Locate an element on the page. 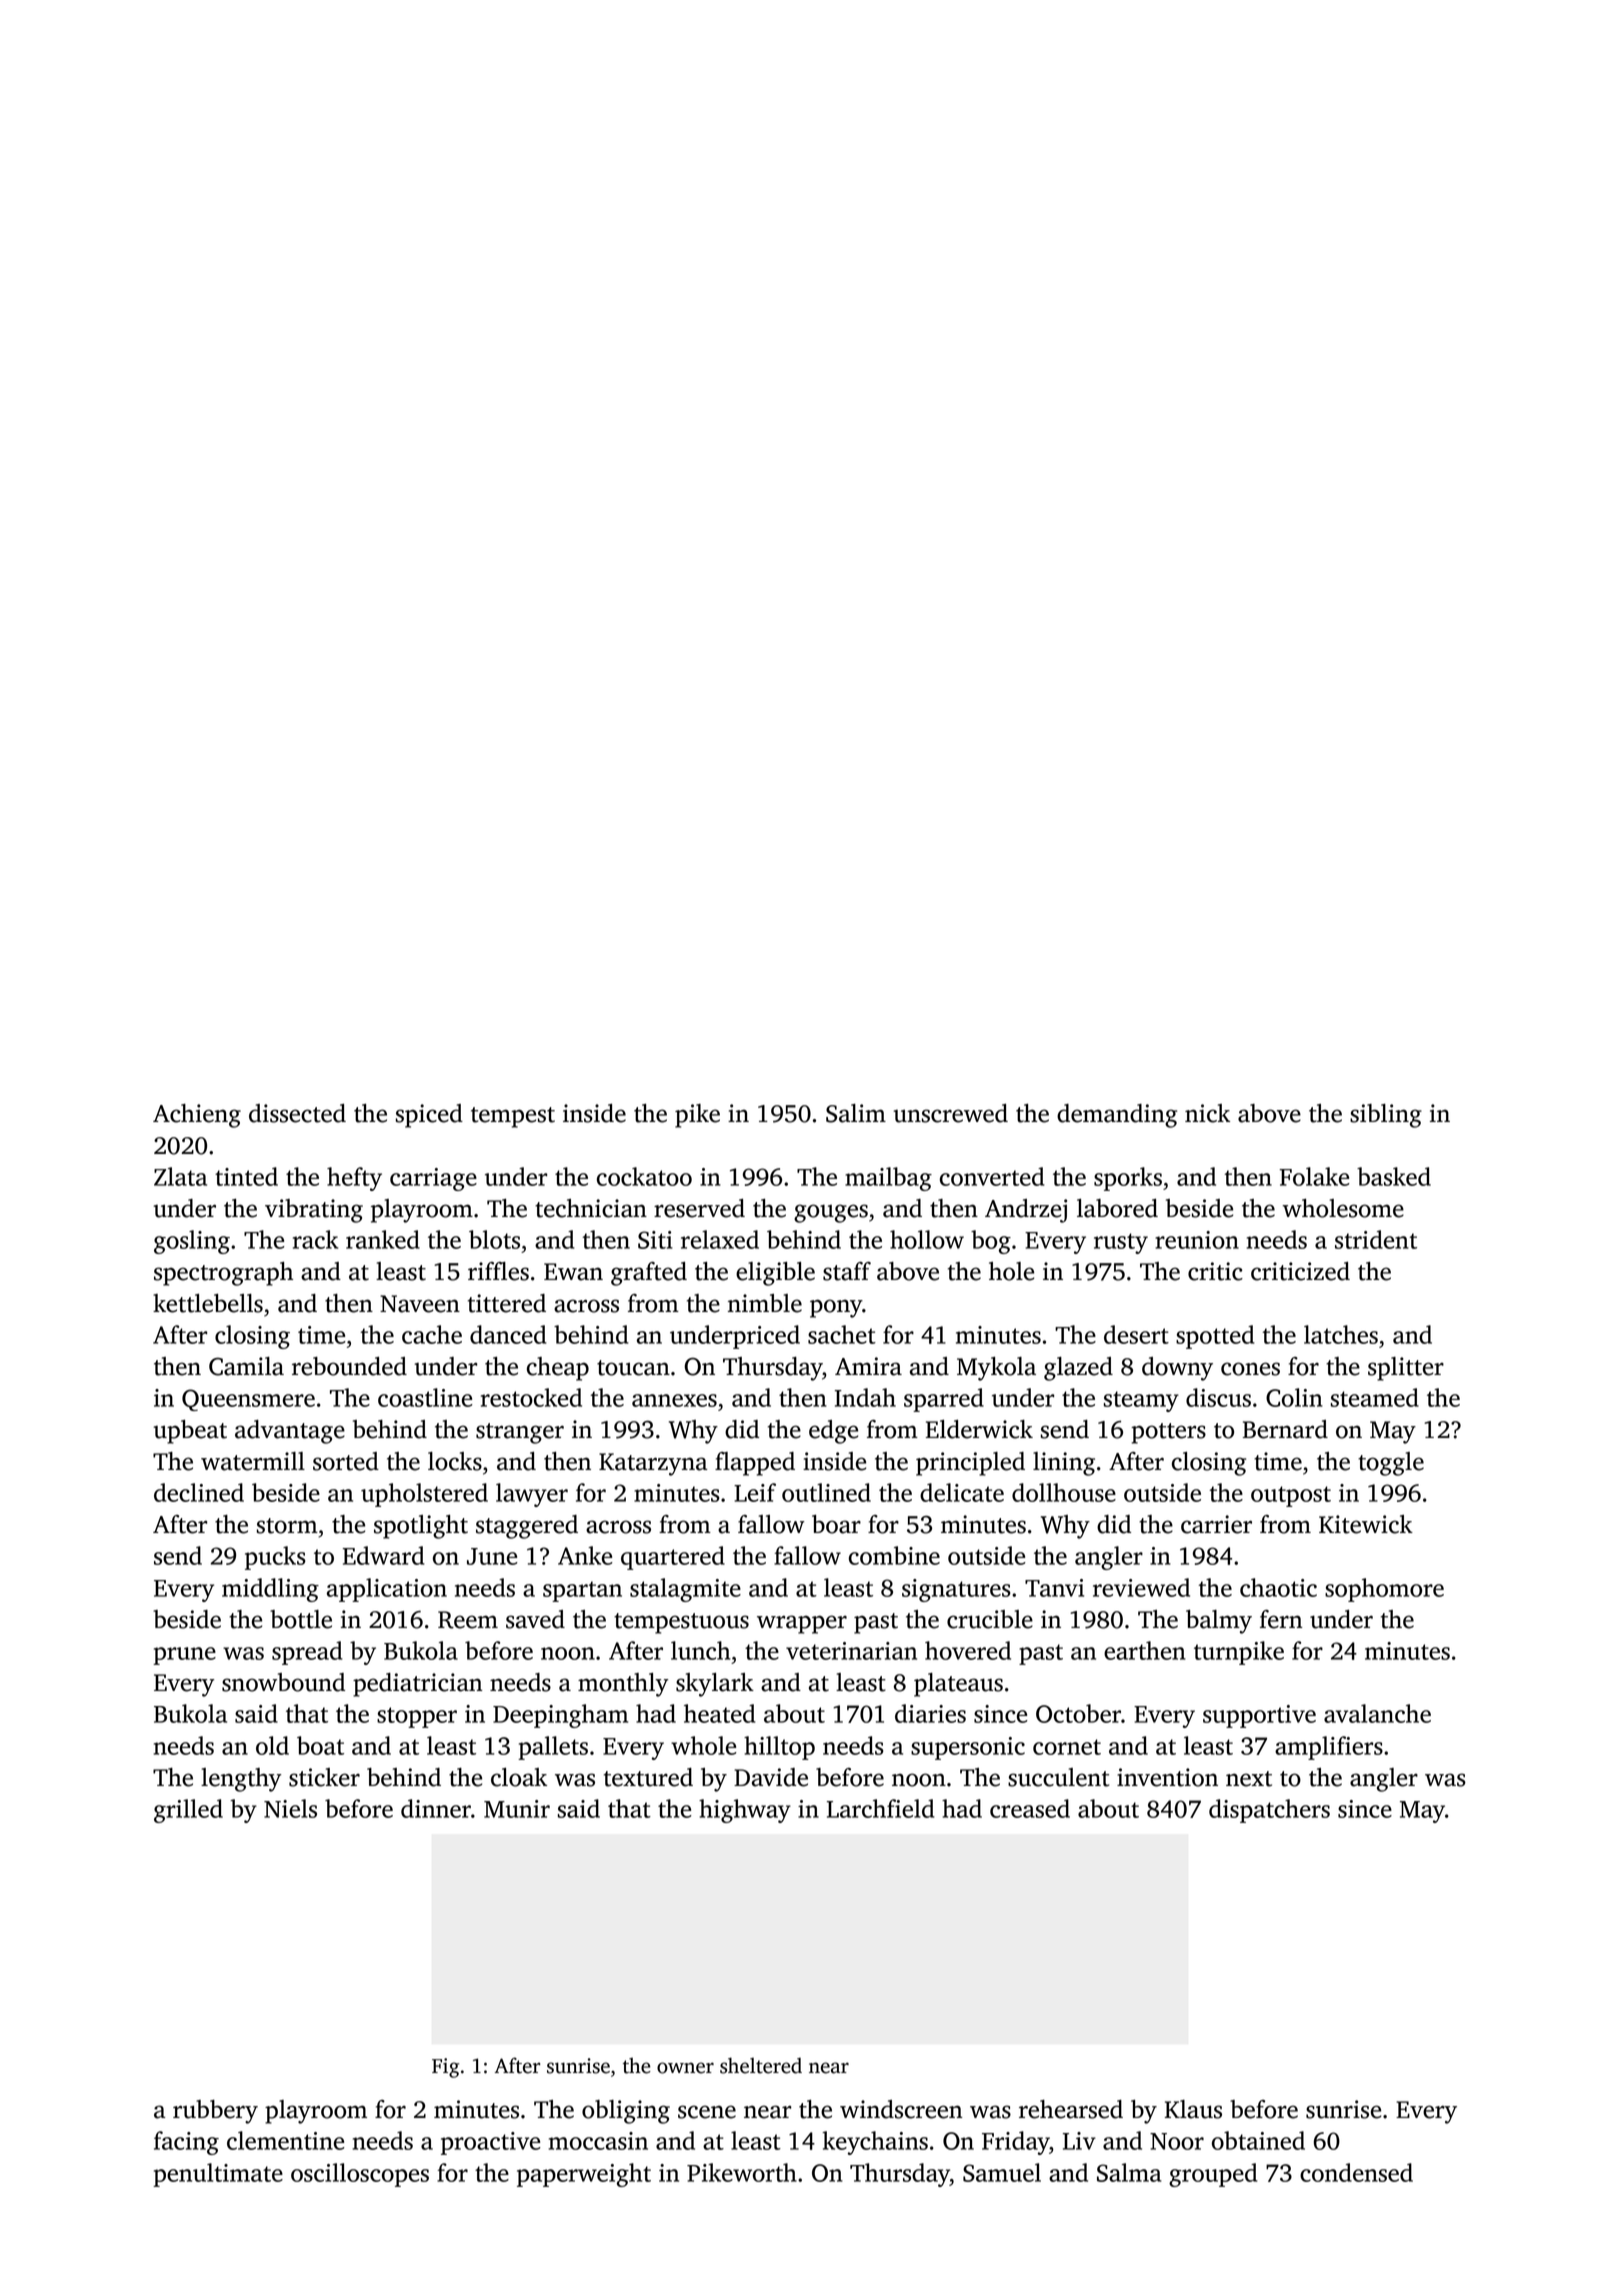 Image resolution: width=1620 pixels, height=2292 pixels. declined is located at coordinates (199, 1492).
